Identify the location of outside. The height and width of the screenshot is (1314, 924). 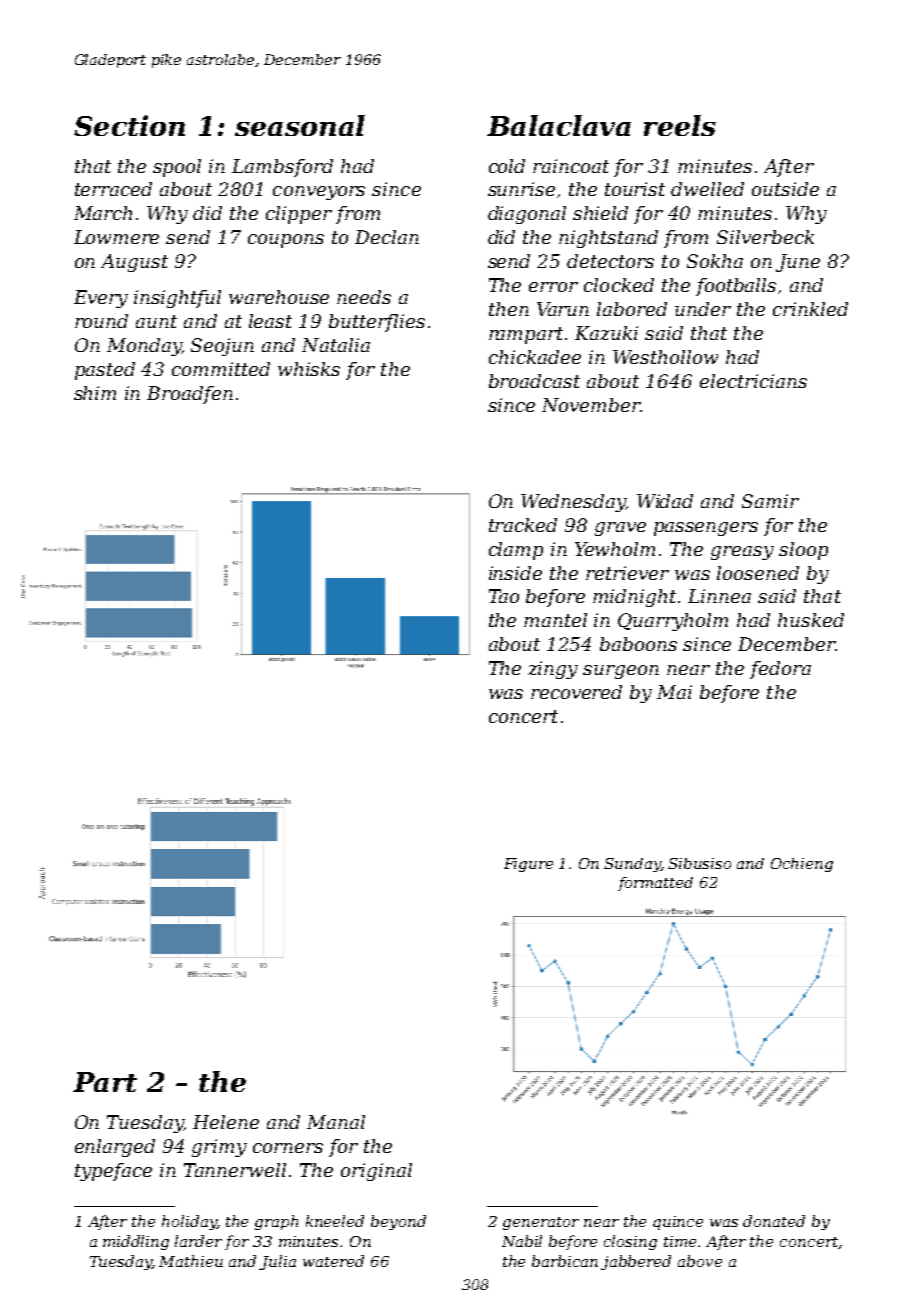
(785, 189).
